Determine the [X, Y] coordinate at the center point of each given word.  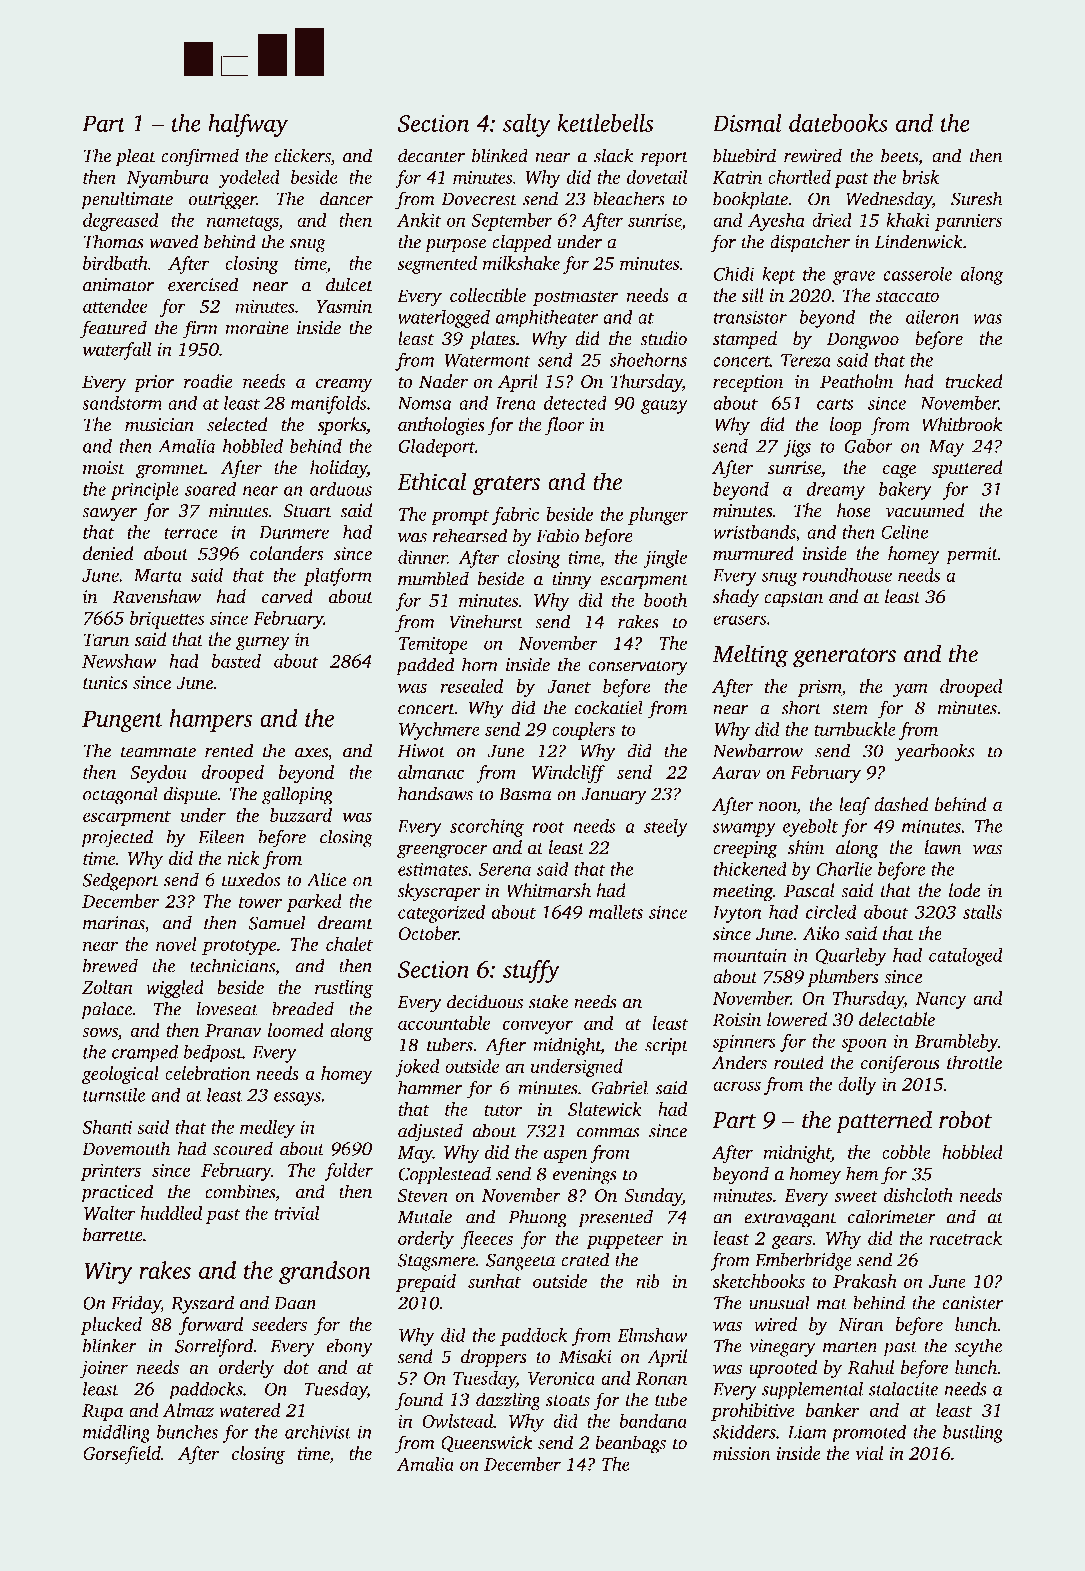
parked [314, 903]
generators [844, 658]
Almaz [188, 1410]
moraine [257, 328]
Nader [443, 381]
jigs [797, 448]
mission [742, 1453]
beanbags [631, 1444]
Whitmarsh [549, 890]
